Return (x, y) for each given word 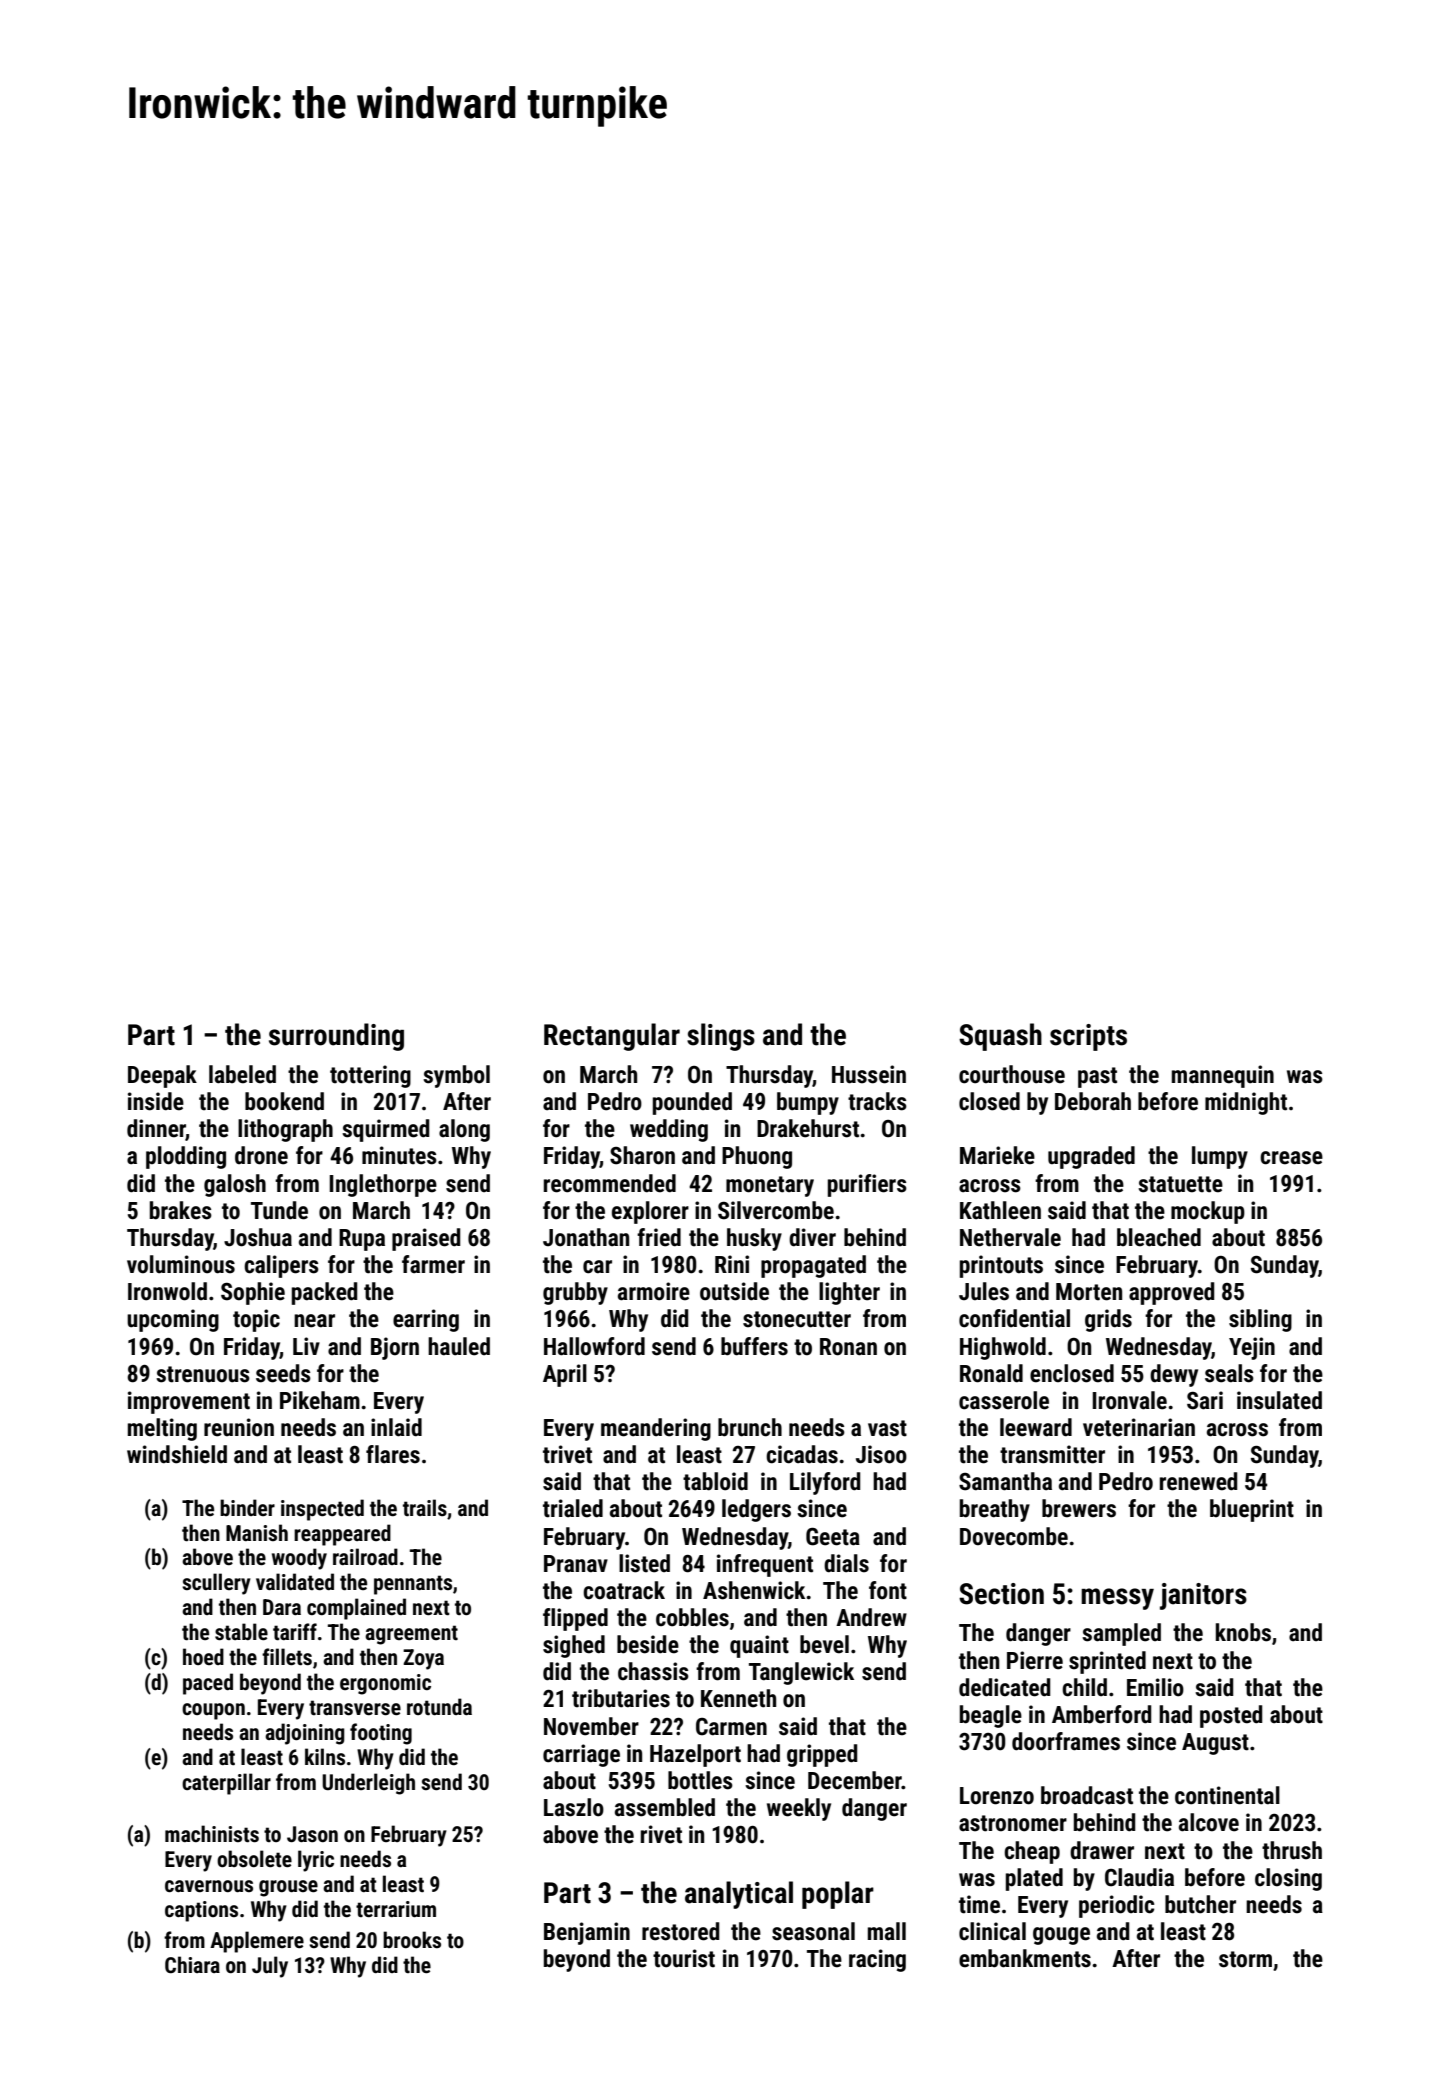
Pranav (576, 1564)
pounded (692, 1103)
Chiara (192, 1965)
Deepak (162, 1076)
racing (877, 1960)
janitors (1203, 1596)
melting (162, 1429)
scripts (1088, 1037)
